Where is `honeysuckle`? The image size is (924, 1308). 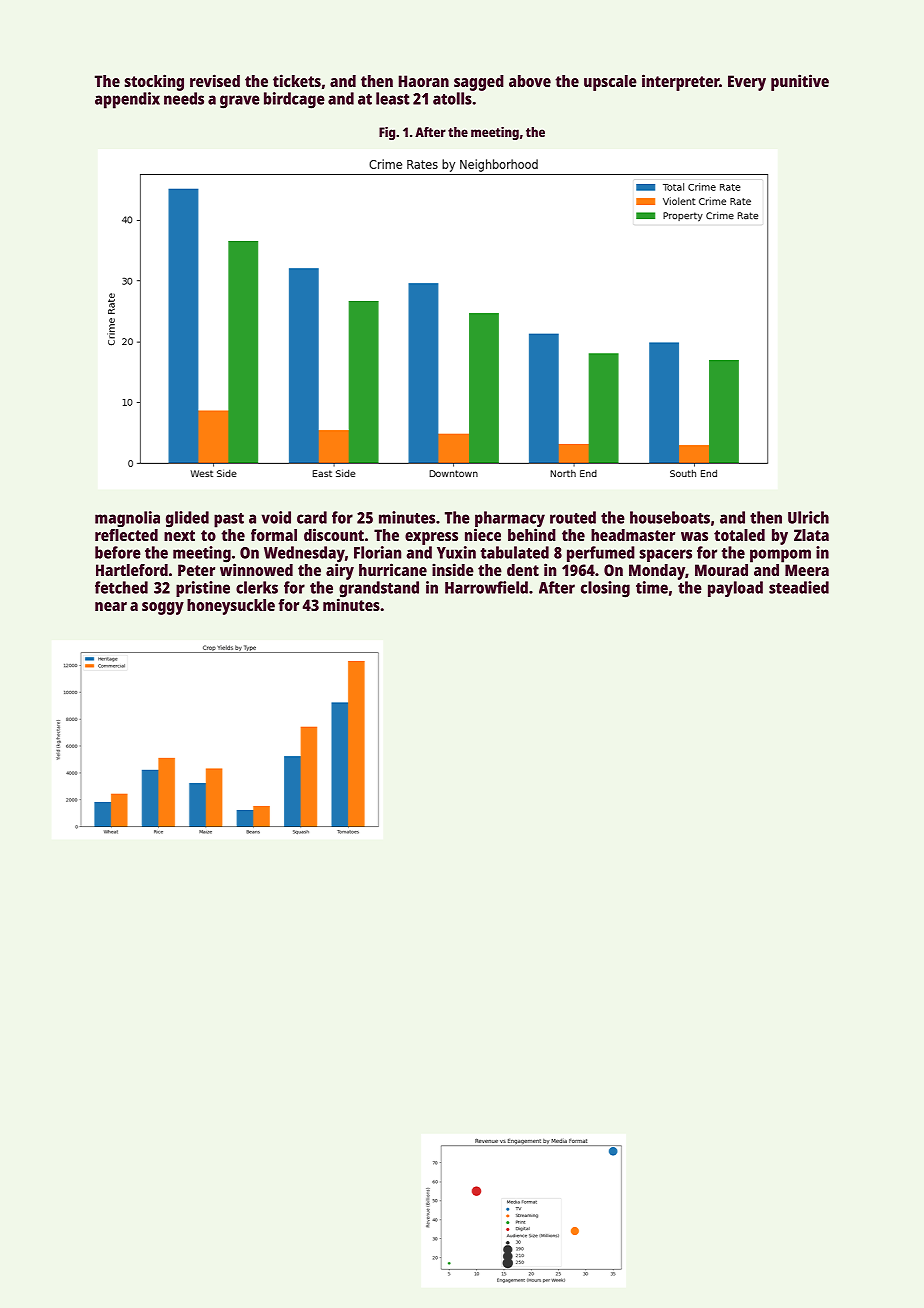
honeysuckle is located at coordinates (231, 607).
